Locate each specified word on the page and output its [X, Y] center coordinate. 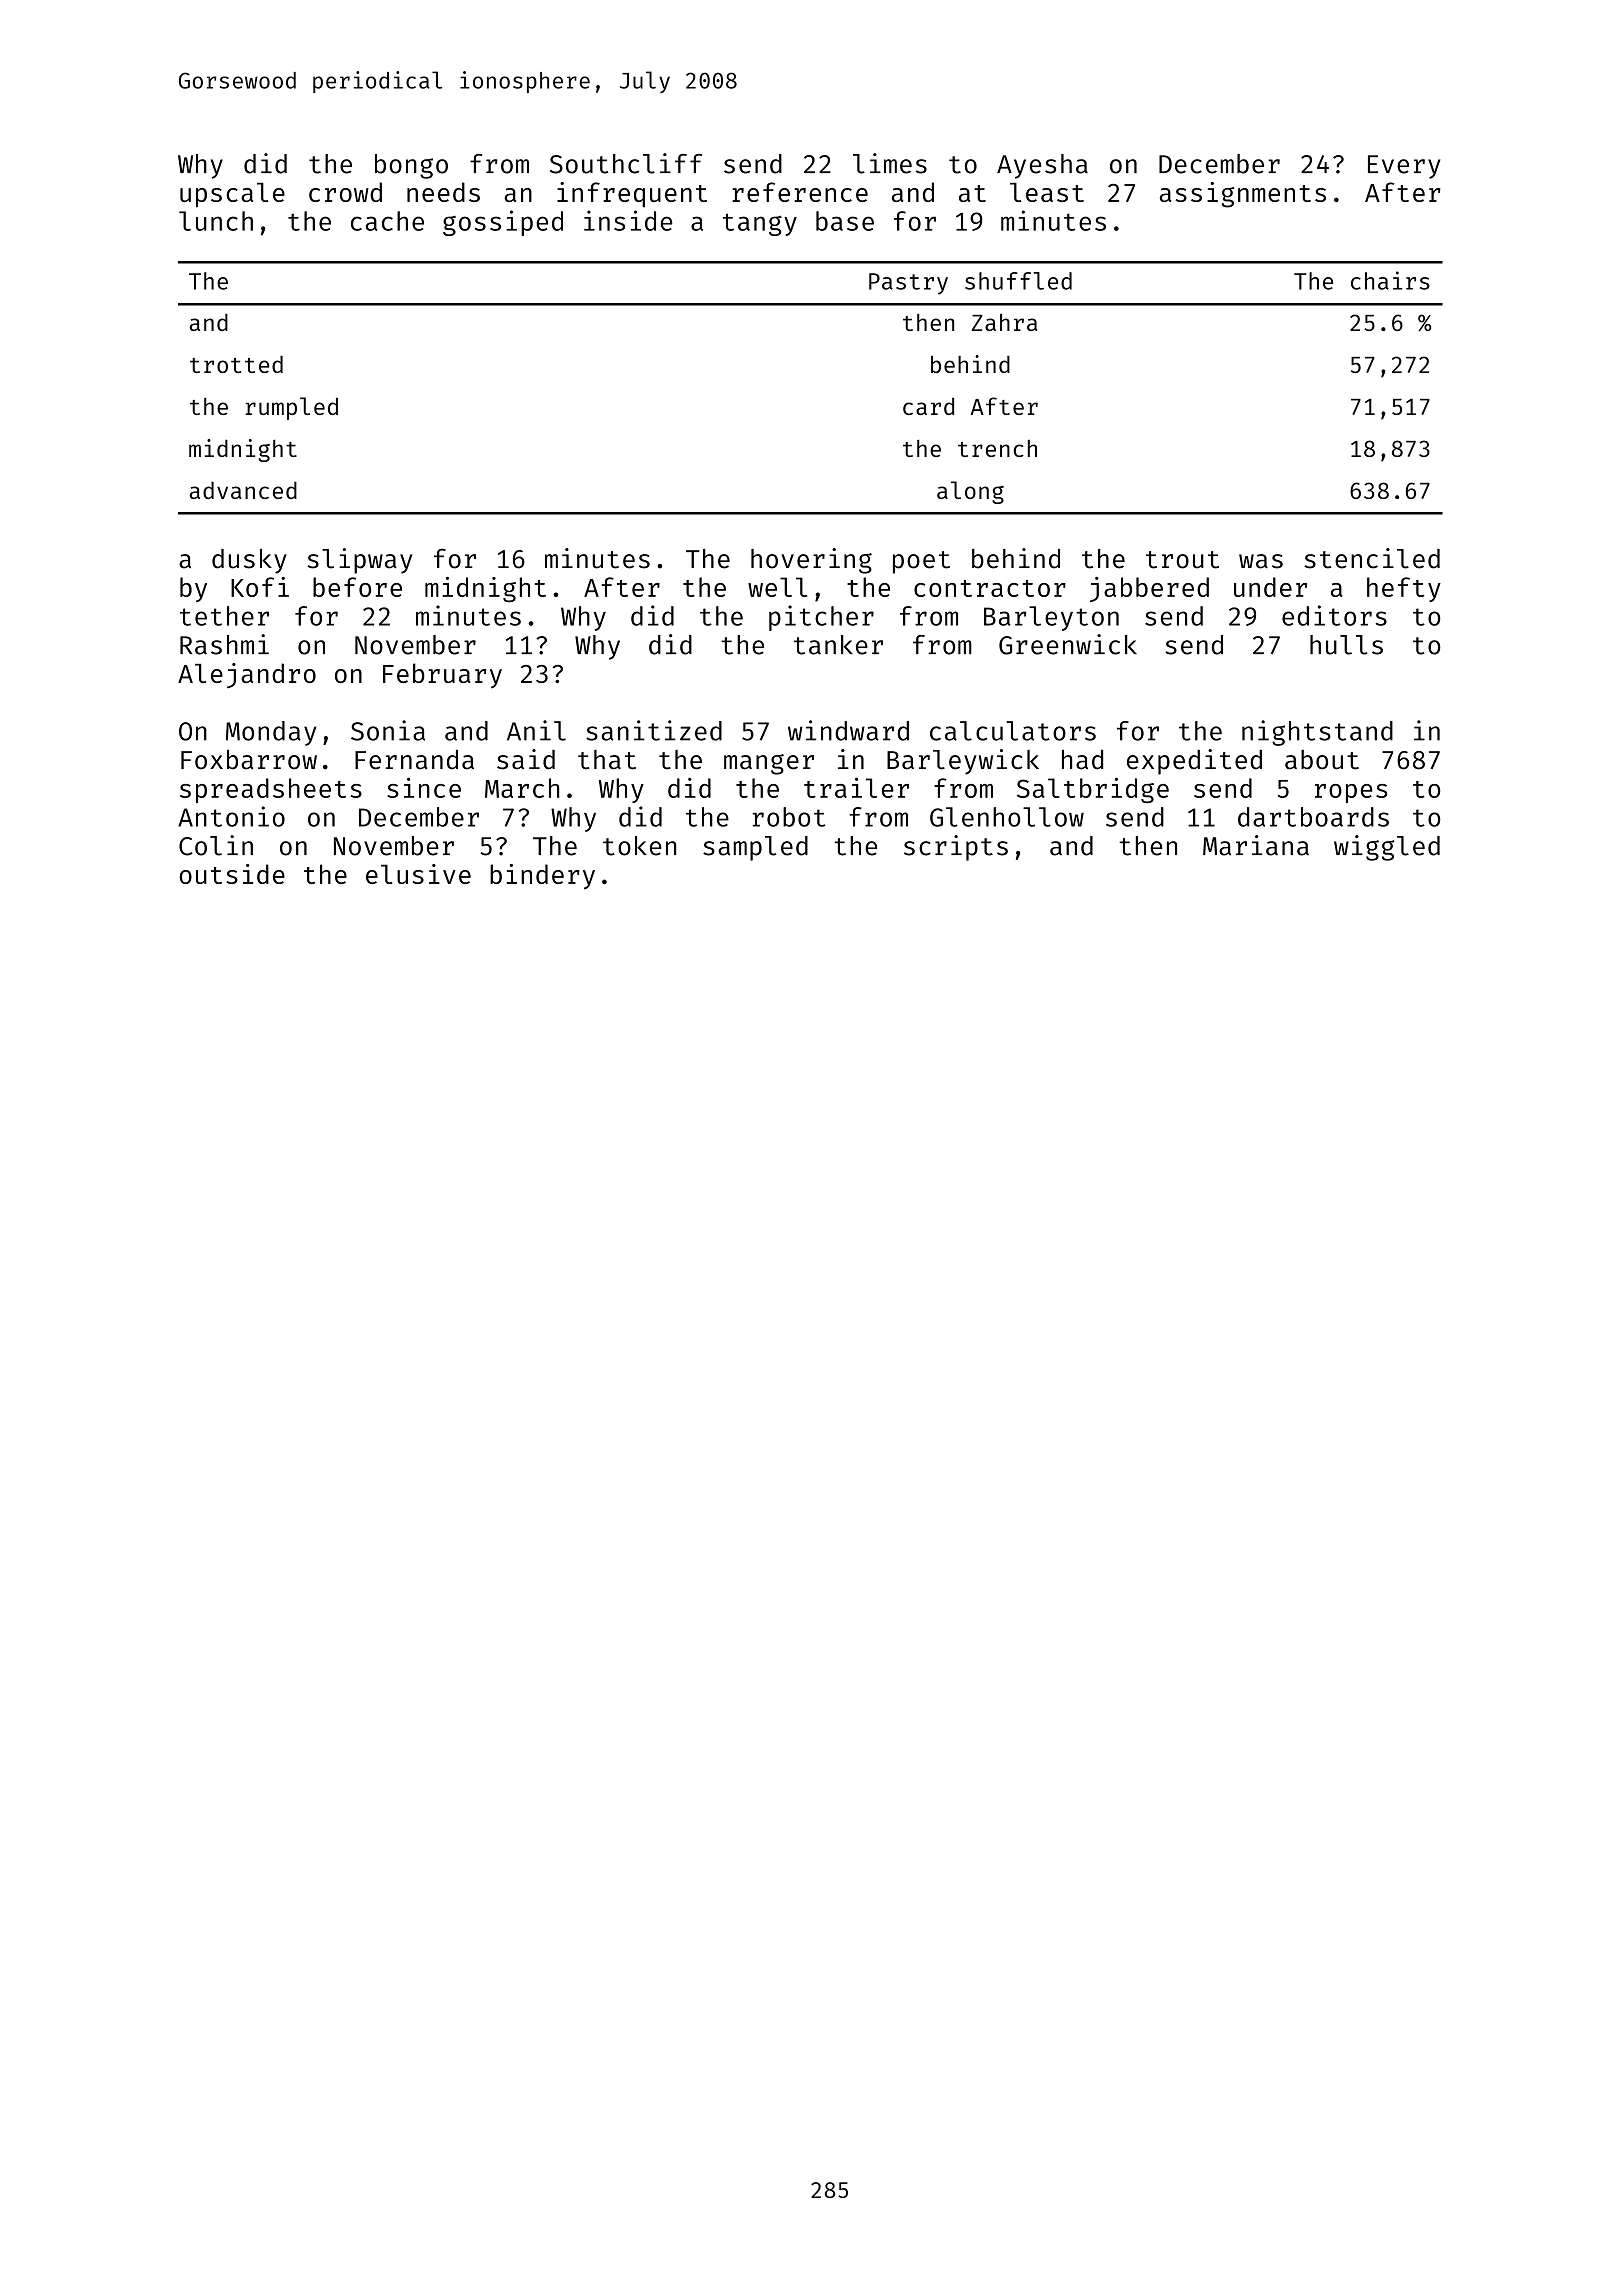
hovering [811, 561]
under [1270, 587]
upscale [232, 195]
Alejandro [247, 676]
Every [1404, 167]
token [639, 846]
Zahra [1005, 322]
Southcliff [626, 163]
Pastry [908, 284]
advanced [243, 490]
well [777, 587]
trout [1182, 560]
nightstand [1317, 733]
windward [848, 730]
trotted [236, 364]
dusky [249, 561]
